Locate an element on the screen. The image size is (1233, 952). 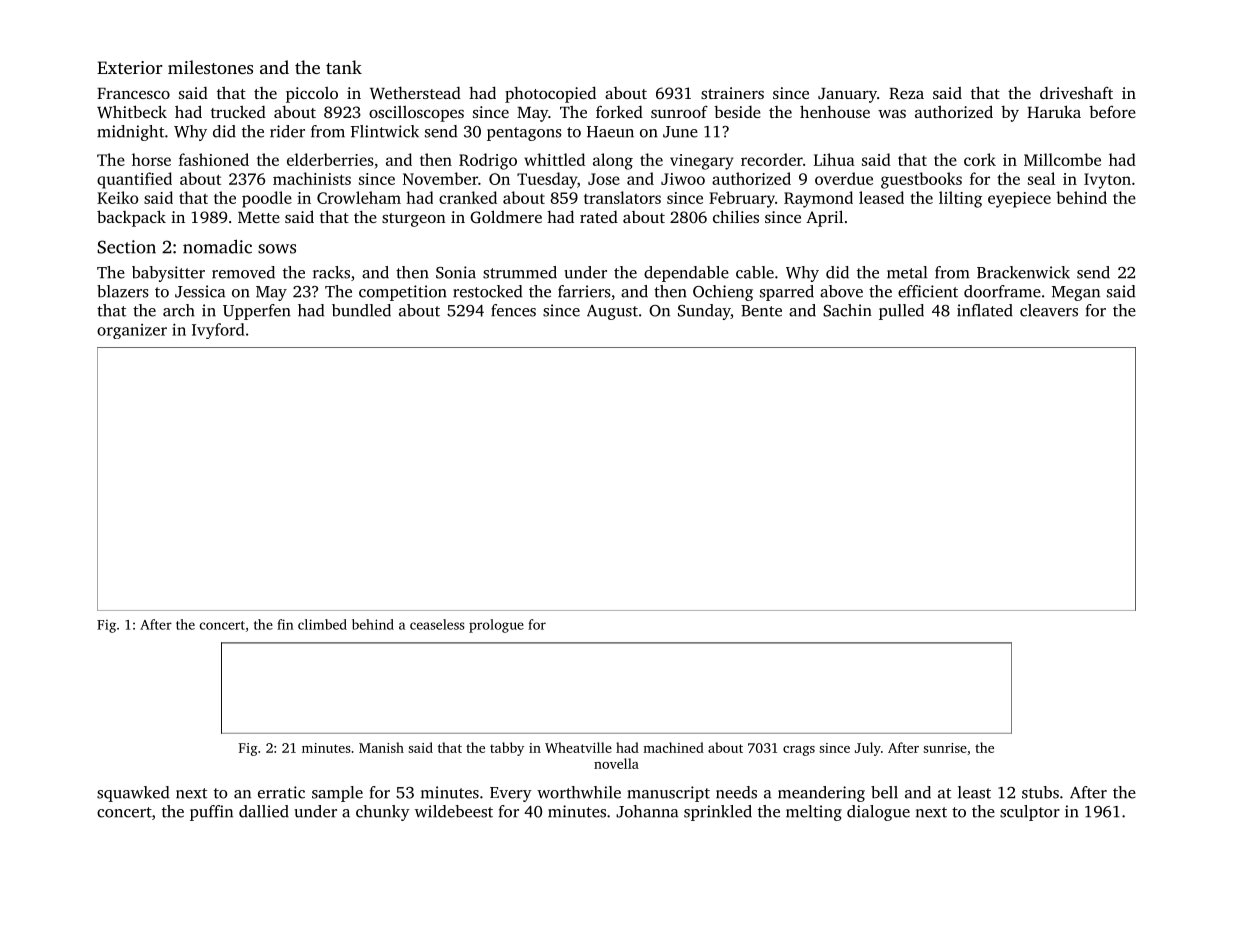
Crowleham is located at coordinates (359, 197).
